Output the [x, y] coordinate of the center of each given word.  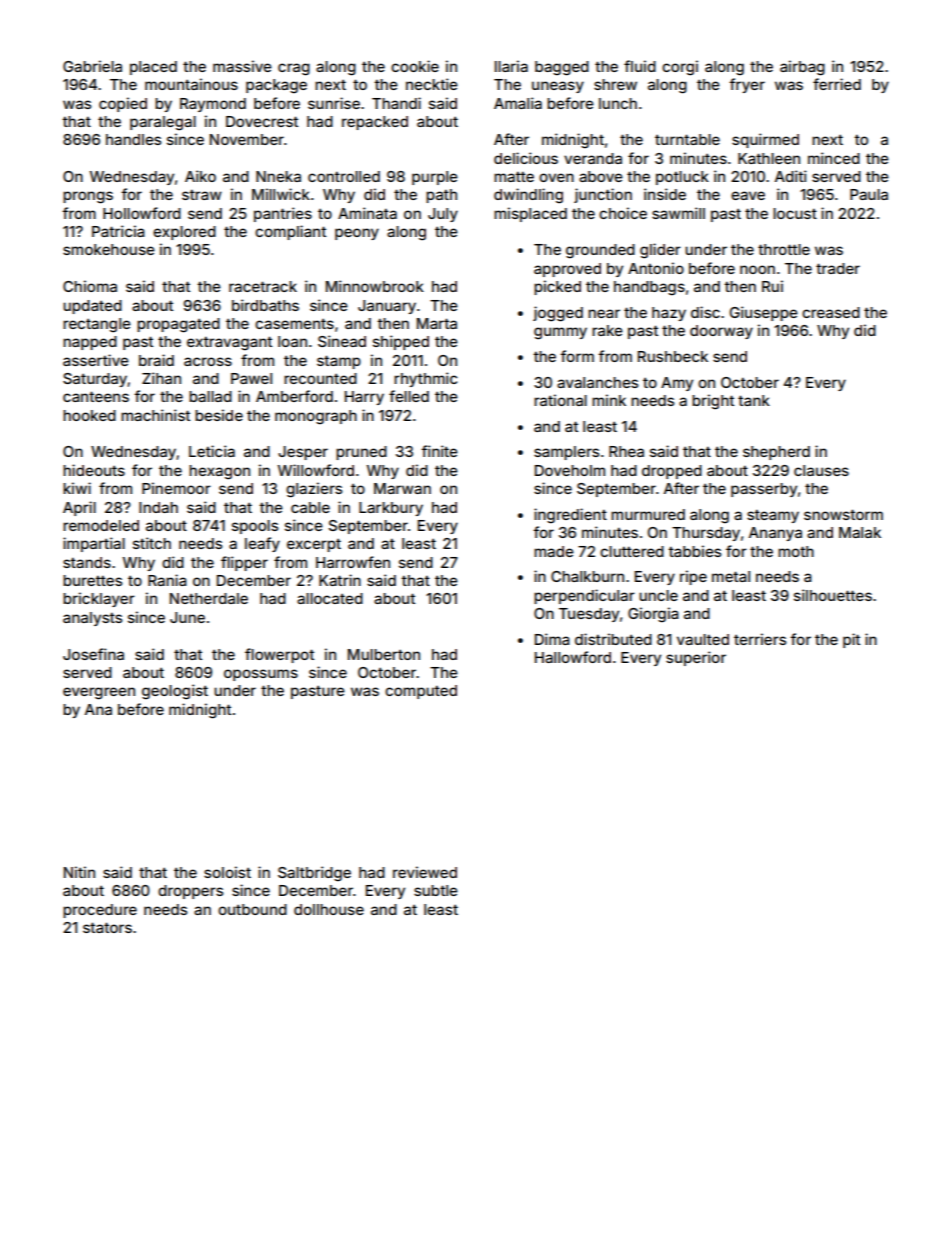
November [247, 139]
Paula [869, 194]
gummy [560, 333]
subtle [436, 890]
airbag [802, 68]
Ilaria [511, 66]
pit [851, 640]
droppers [190, 892]
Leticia [212, 451]
